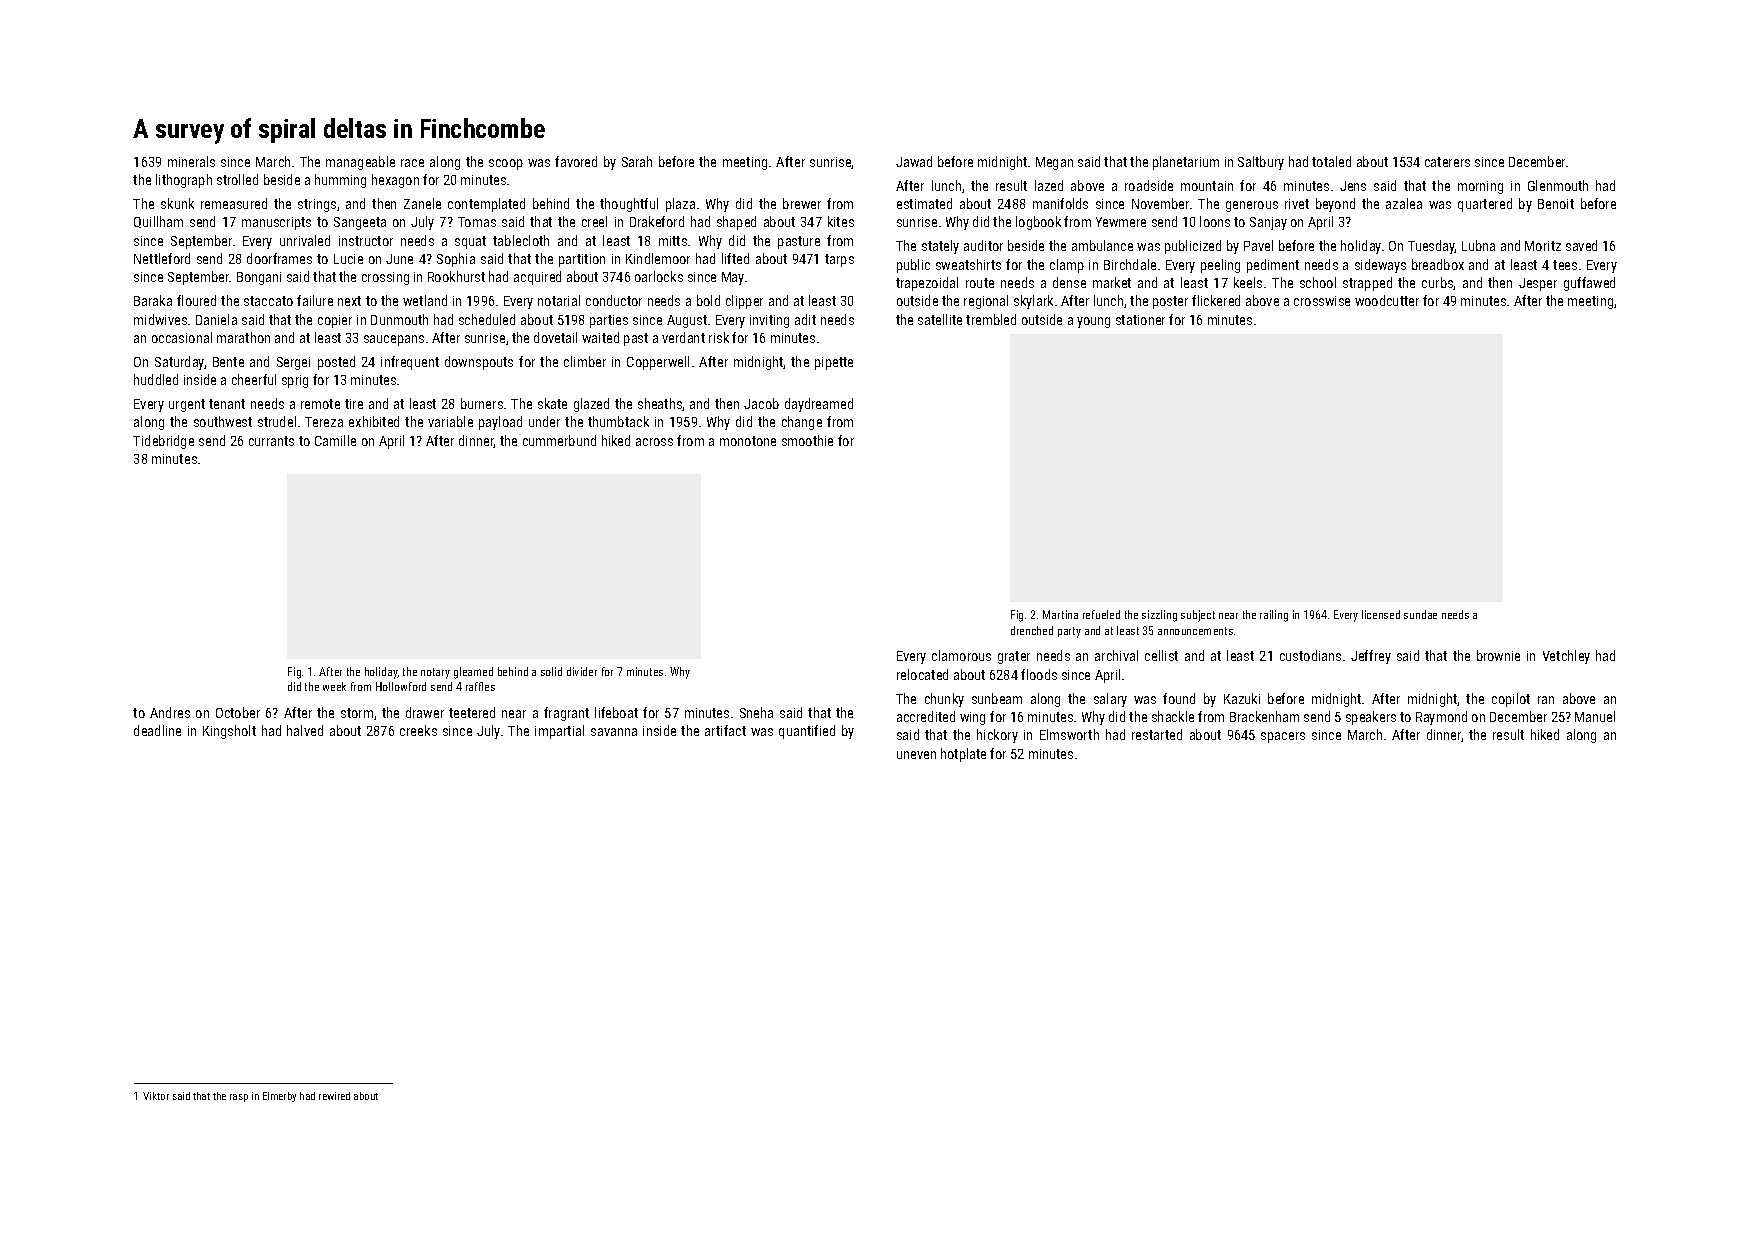  I want to click on Kingsholt, so click(229, 732).
